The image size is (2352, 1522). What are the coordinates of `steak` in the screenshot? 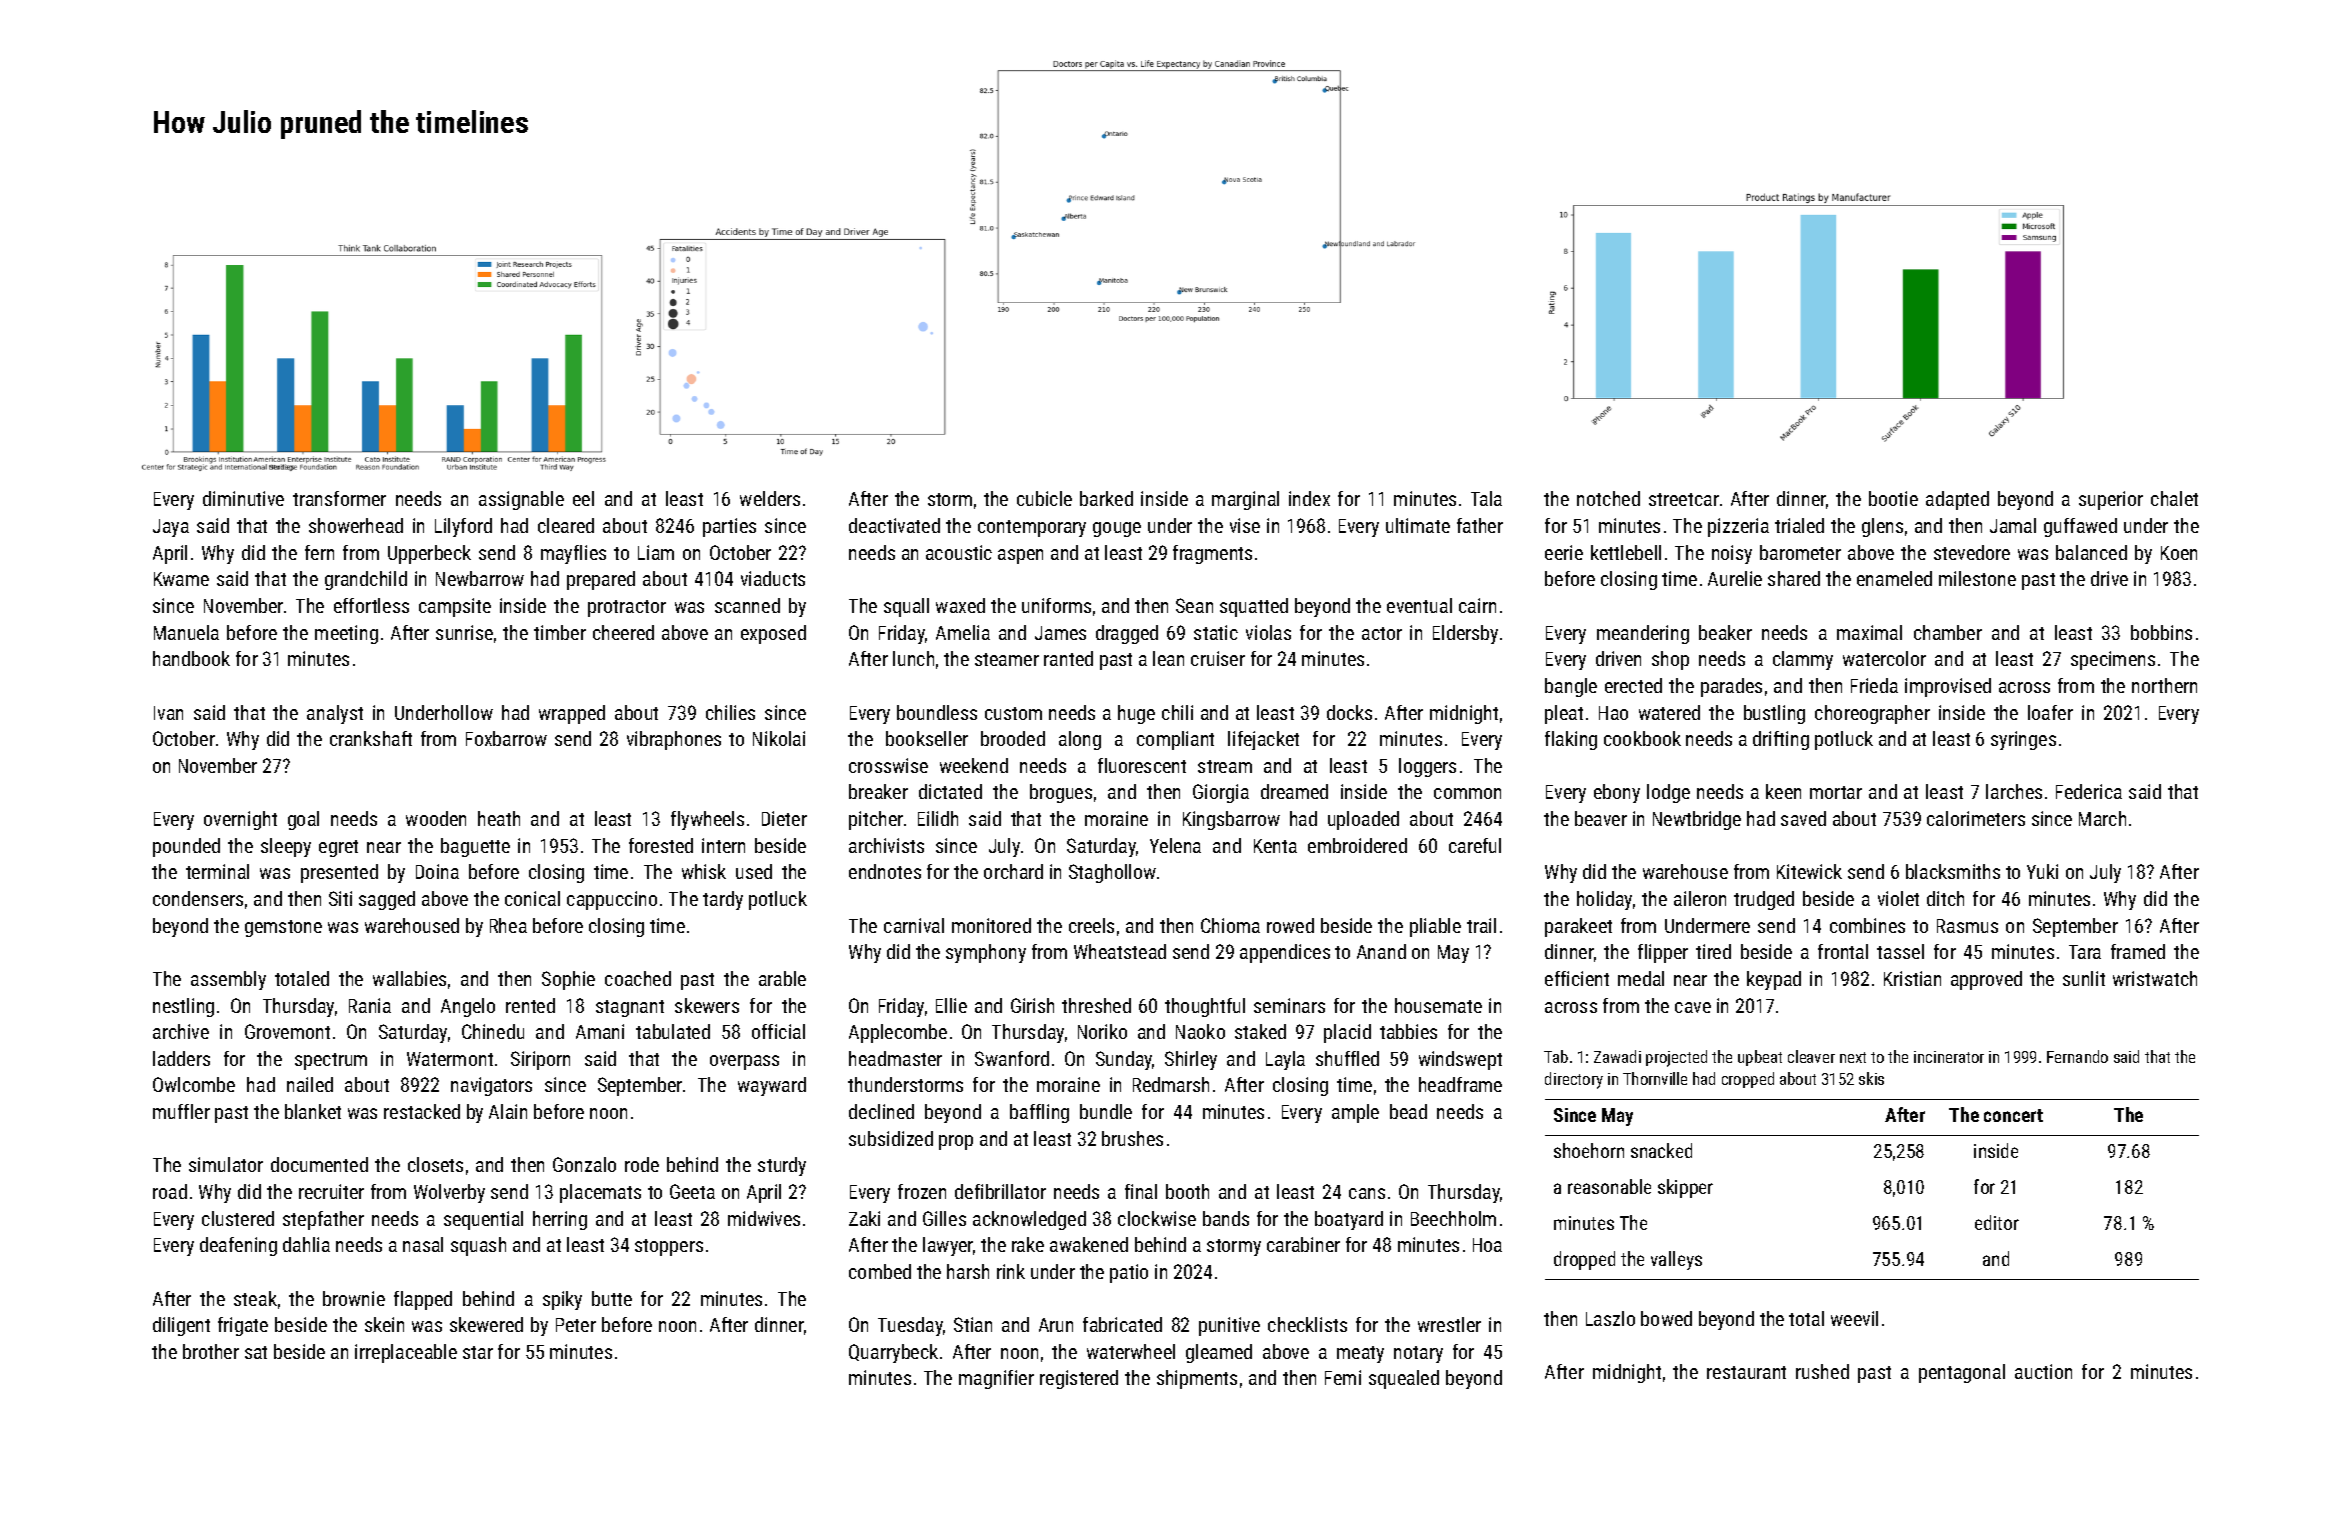 It's located at (255, 1298).
